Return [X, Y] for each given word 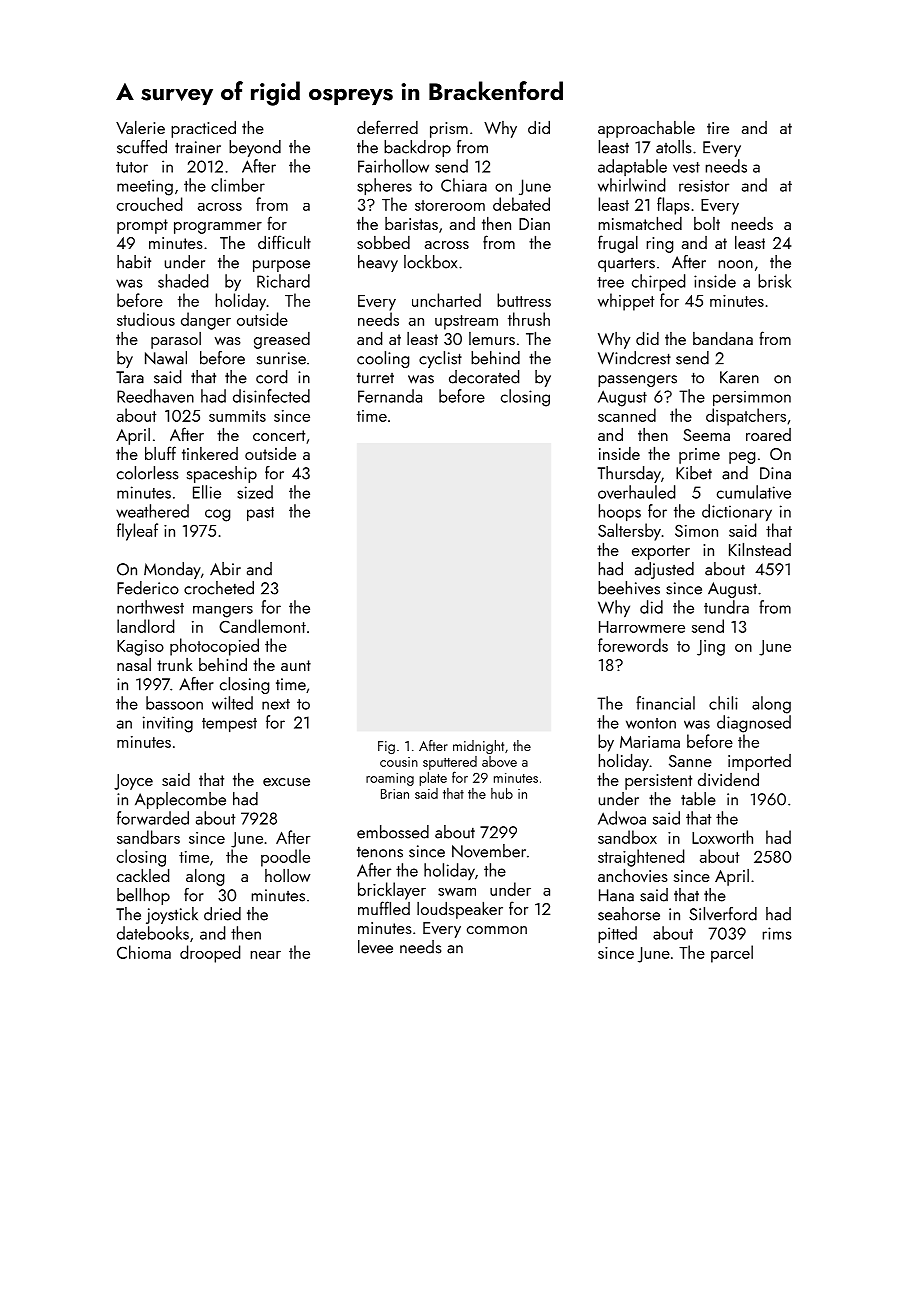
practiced [203, 129]
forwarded [153, 818]
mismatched [640, 223]
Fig [386, 747]
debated [521, 204]
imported [759, 762]
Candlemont [262, 626]
